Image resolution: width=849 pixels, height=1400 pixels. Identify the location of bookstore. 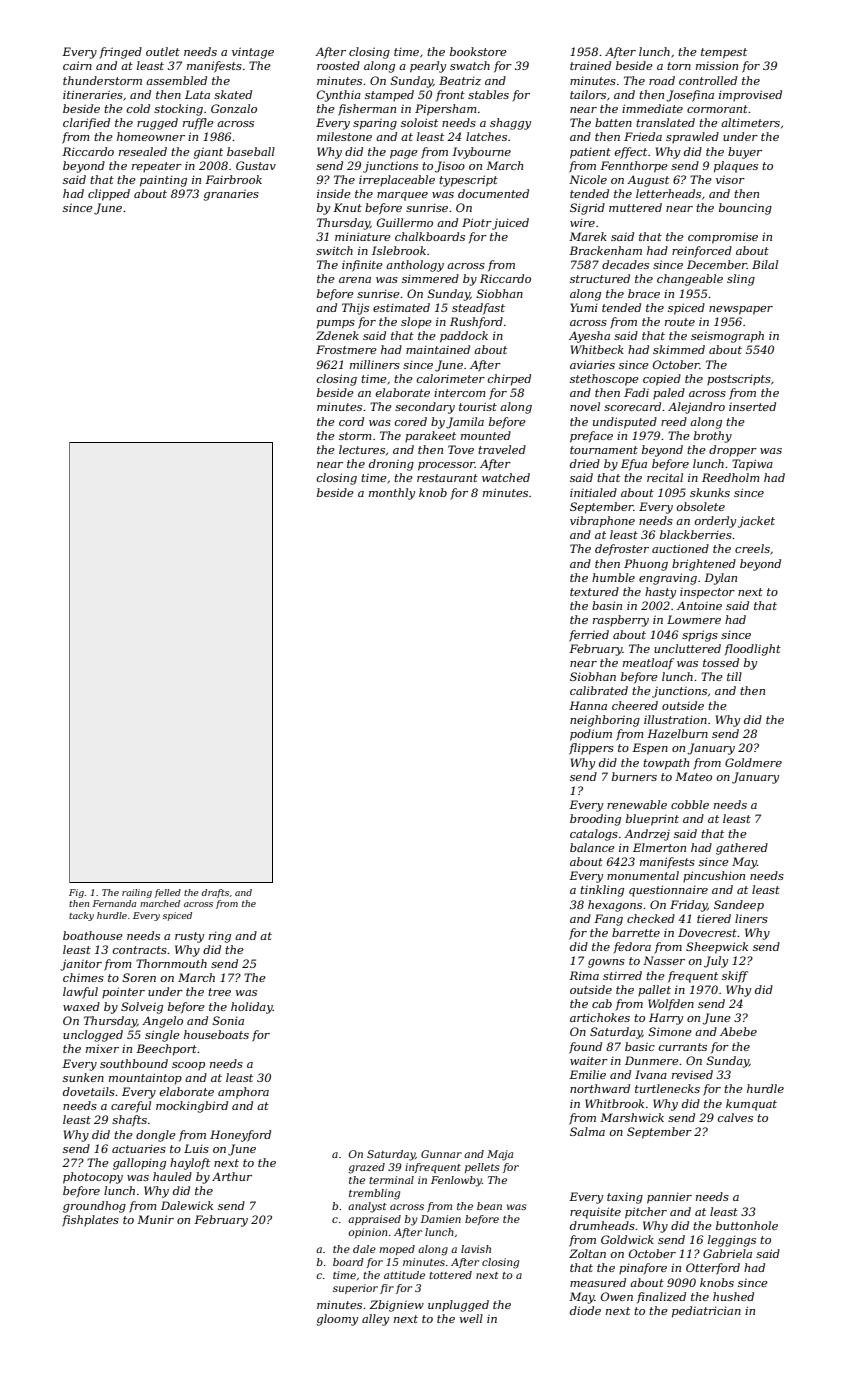
(478, 51).
